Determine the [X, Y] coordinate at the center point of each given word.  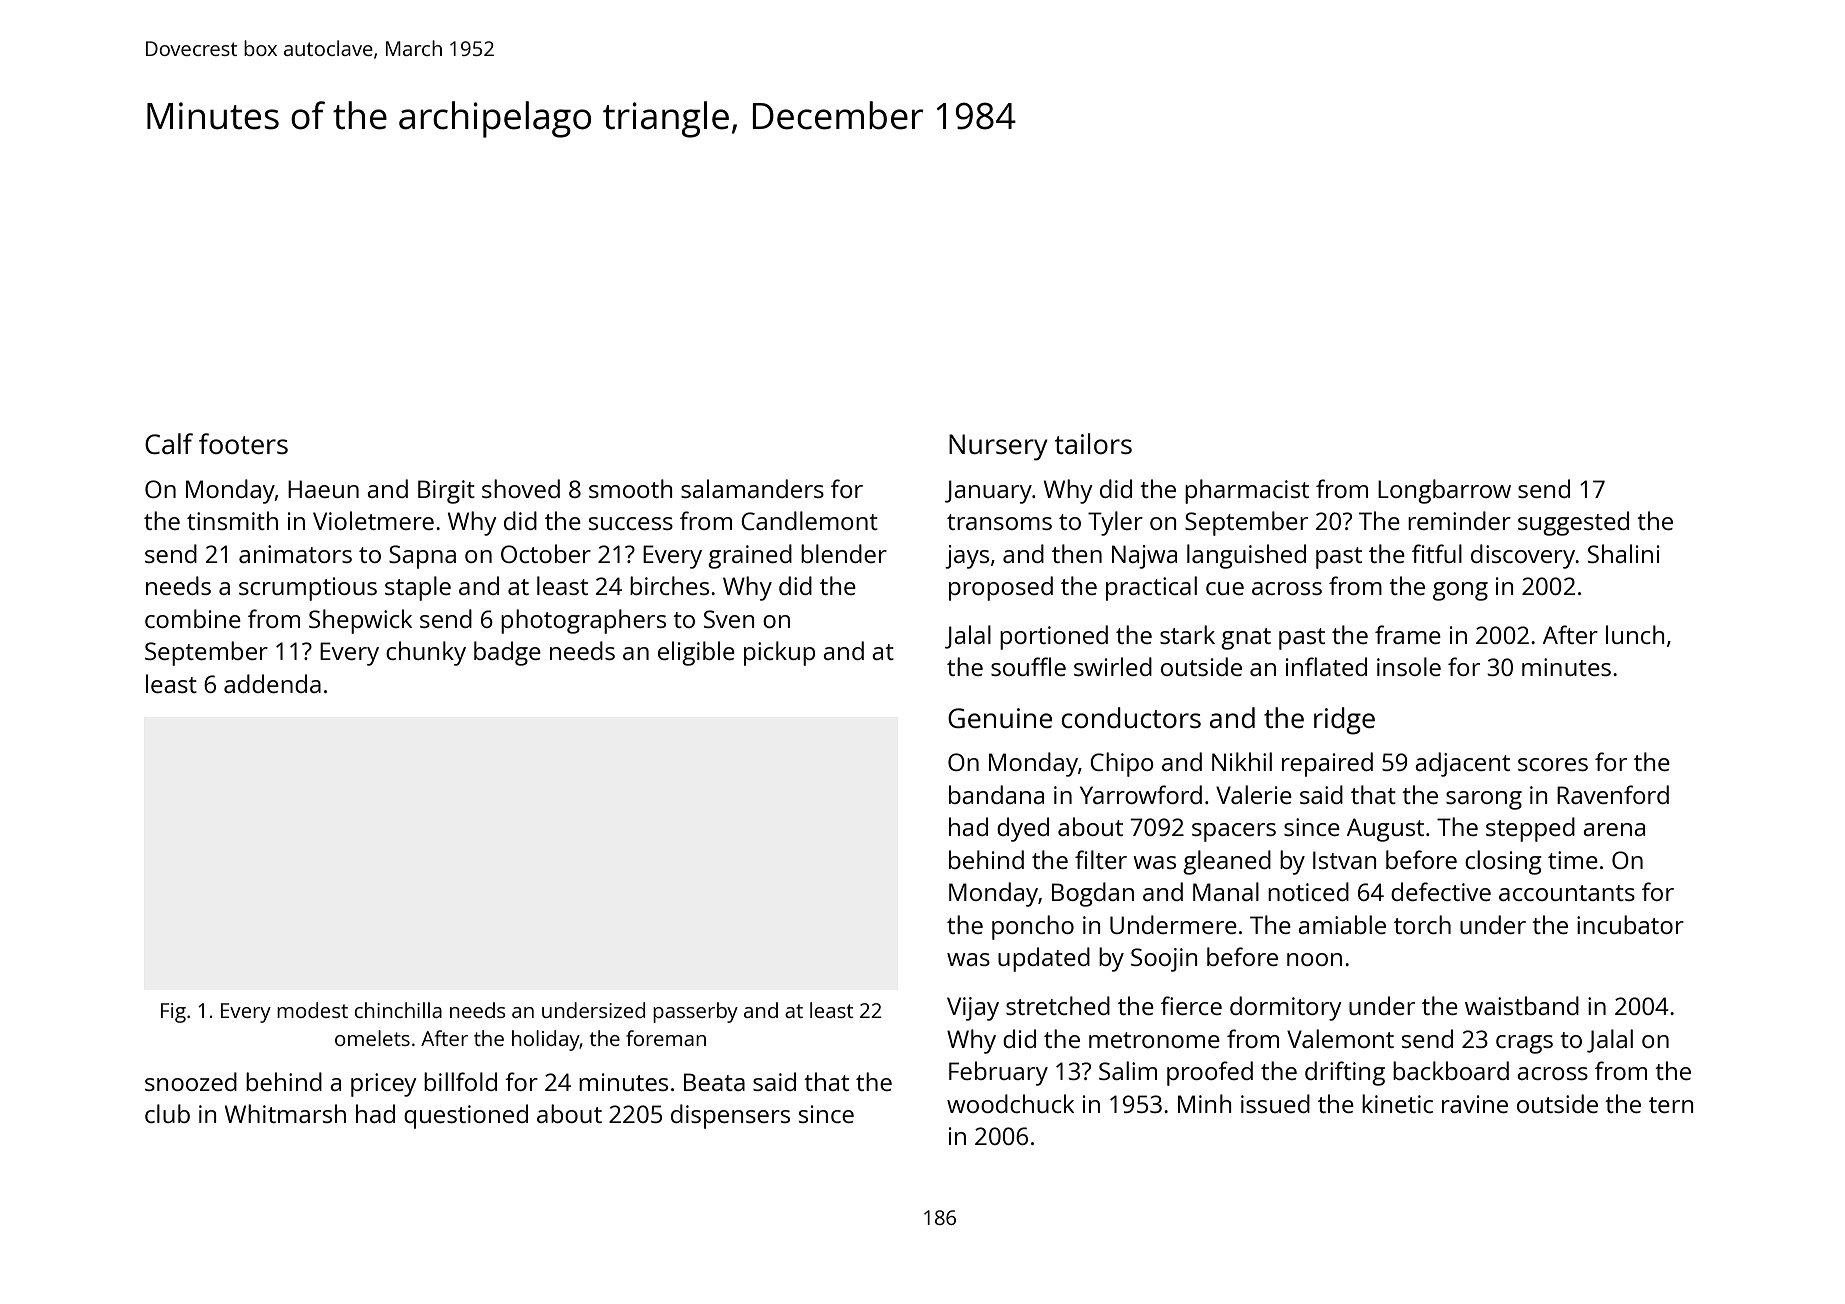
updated [1044, 959]
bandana [996, 794]
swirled [1113, 666]
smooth [630, 488]
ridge [1344, 721]
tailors [1093, 443]
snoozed [191, 1081]
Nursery [998, 447]
